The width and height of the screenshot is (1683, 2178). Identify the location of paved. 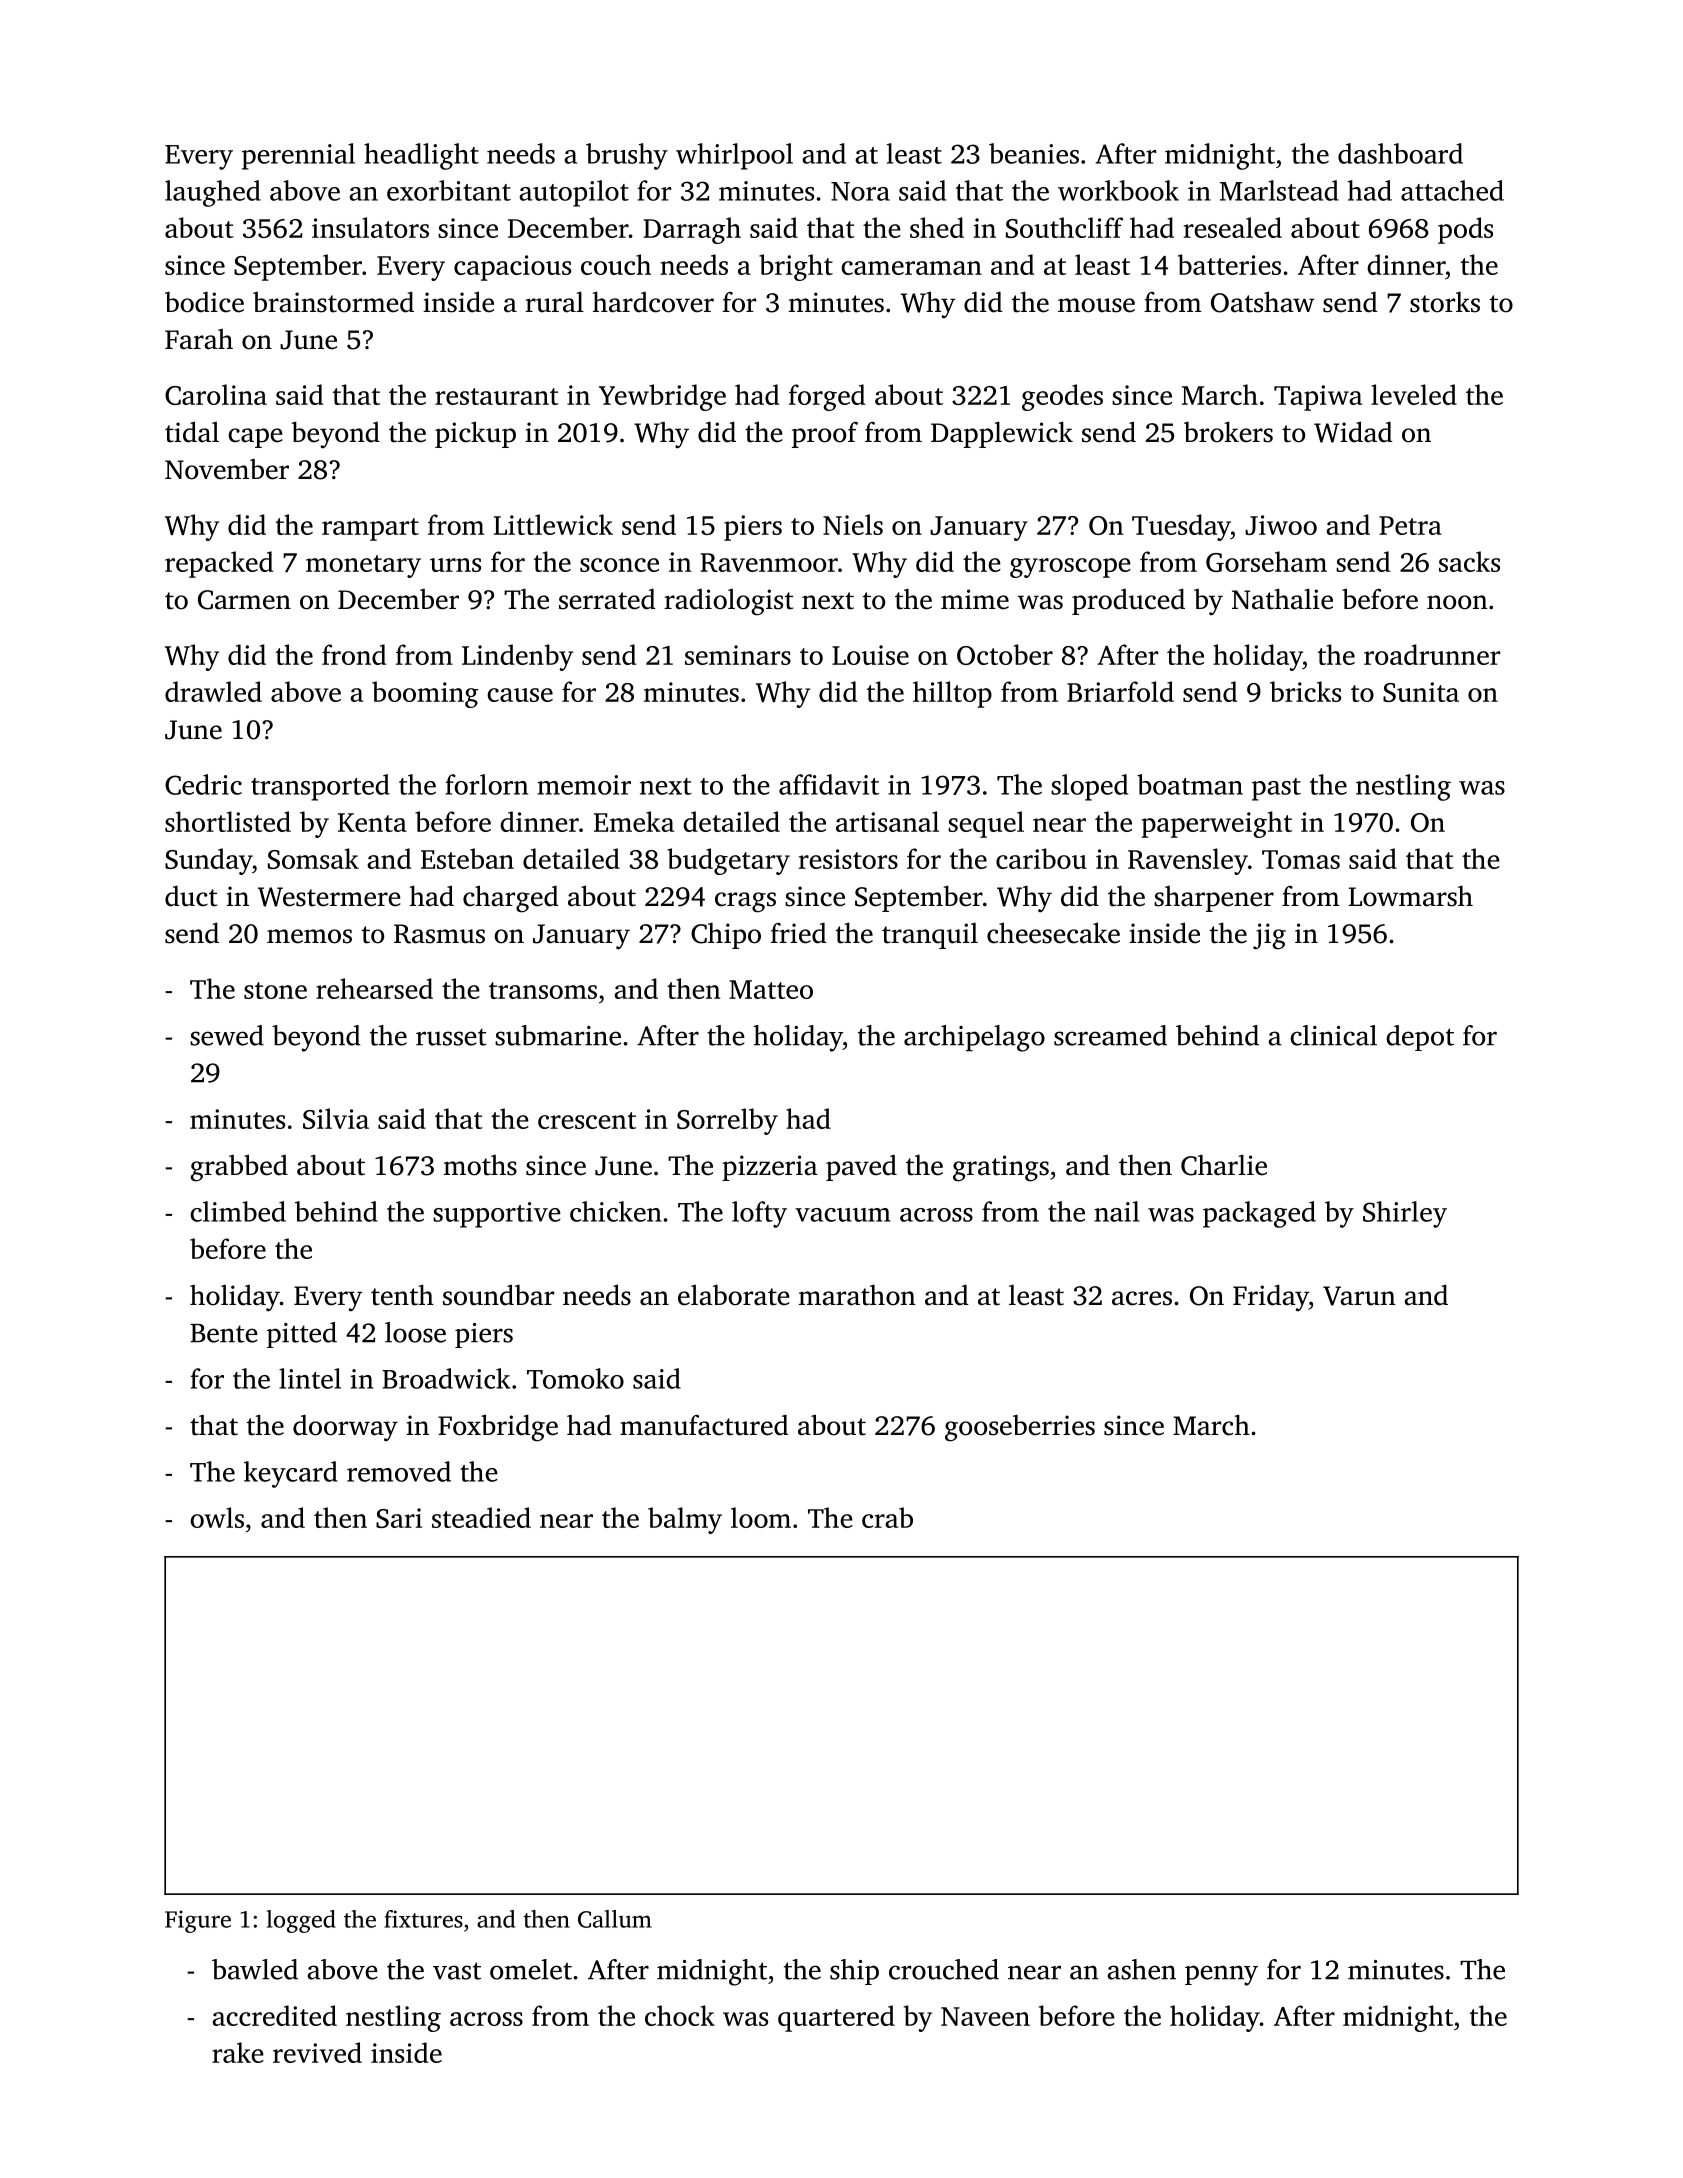
(861, 1168).
